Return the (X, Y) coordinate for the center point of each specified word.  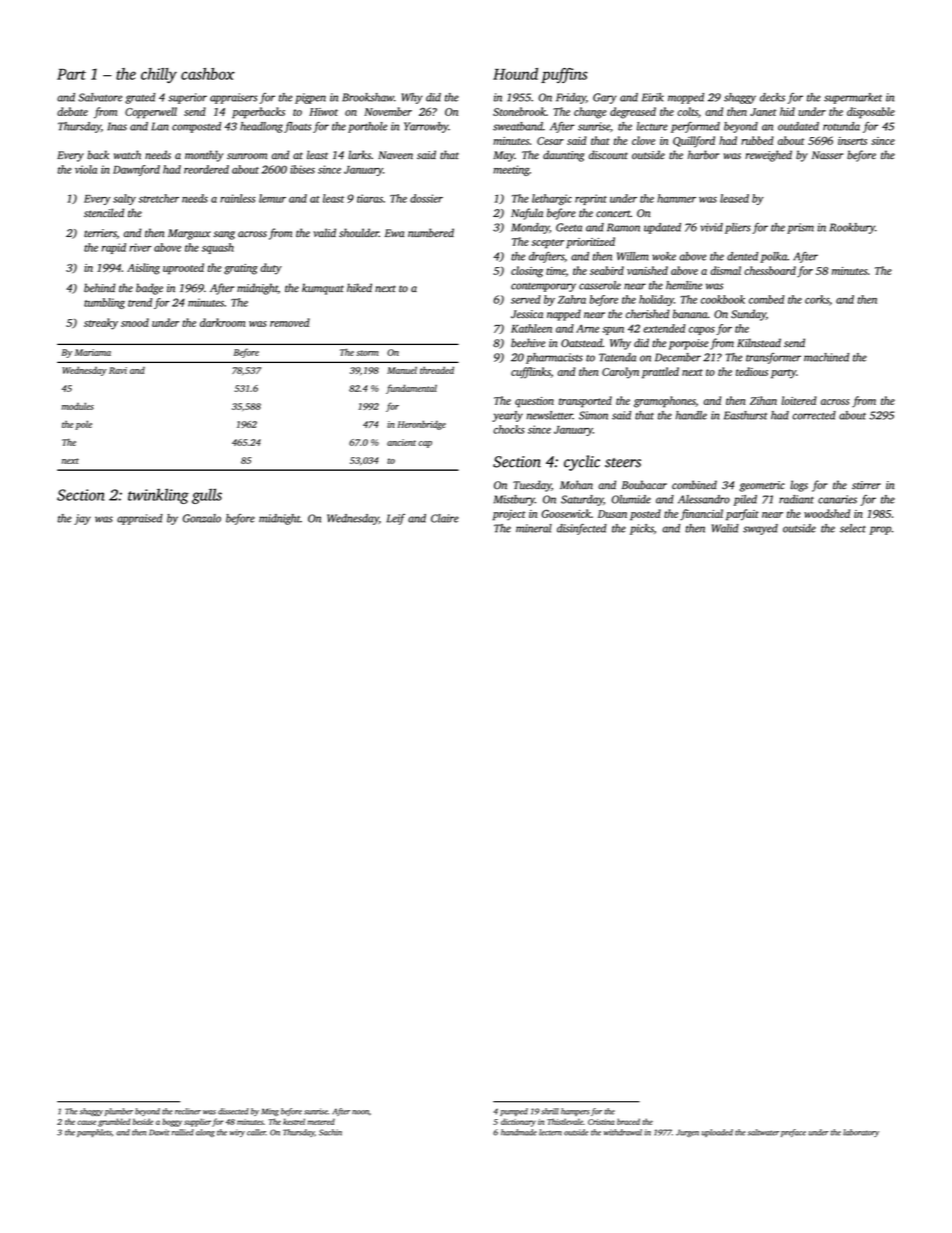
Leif (396, 519)
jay (82, 519)
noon (360, 1112)
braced (628, 1121)
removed (290, 322)
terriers (100, 233)
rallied (183, 1132)
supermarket (853, 98)
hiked (359, 288)
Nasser (828, 155)
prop (880, 530)
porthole (367, 127)
